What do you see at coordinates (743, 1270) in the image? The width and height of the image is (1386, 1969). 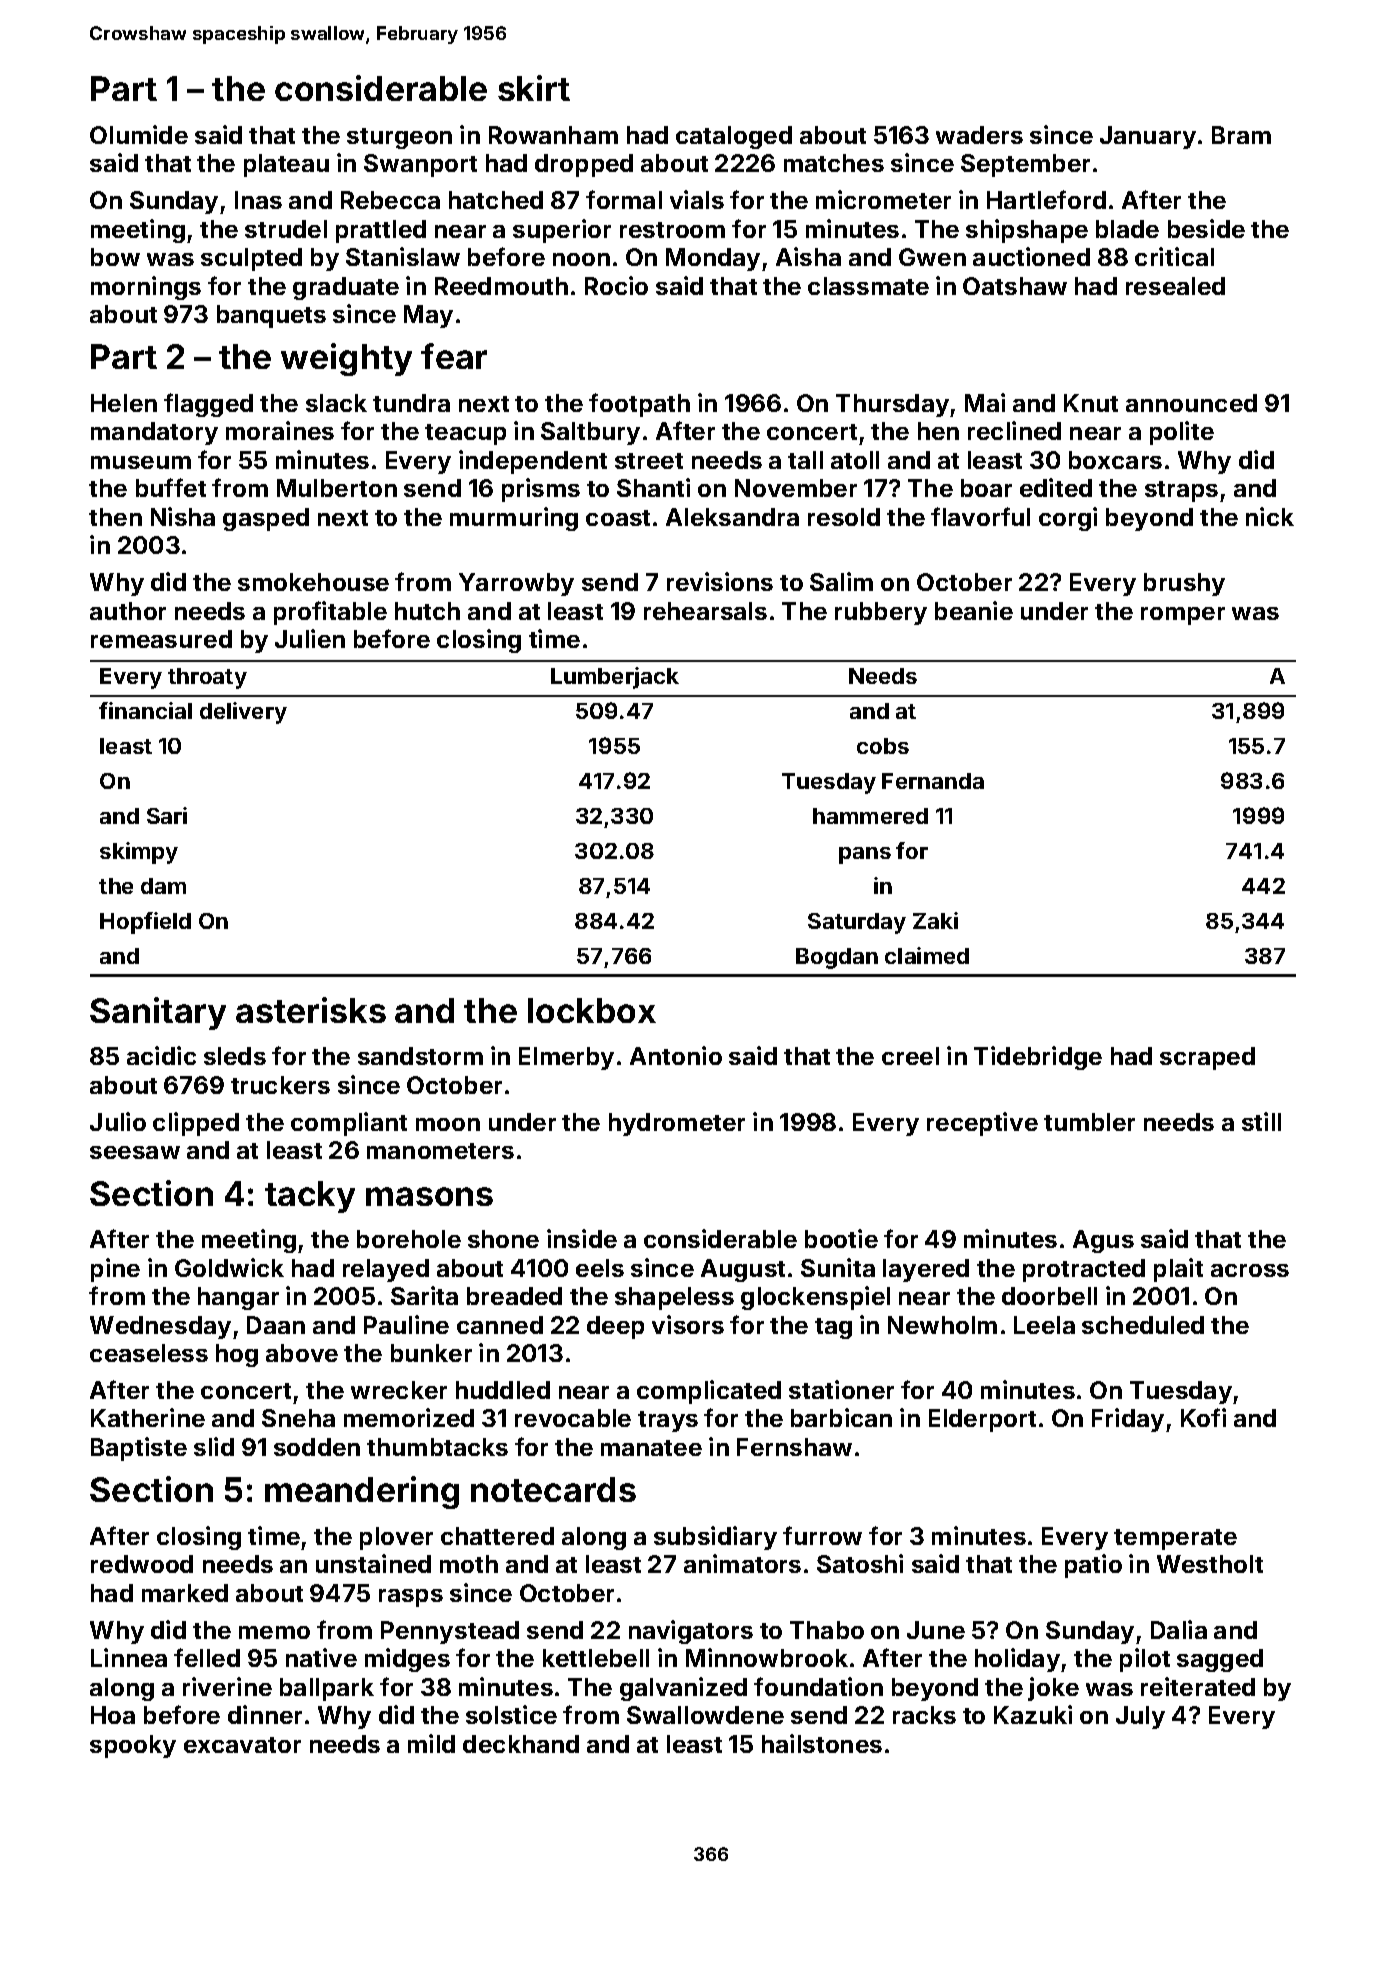 I see `August` at bounding box center [743, 1270].
